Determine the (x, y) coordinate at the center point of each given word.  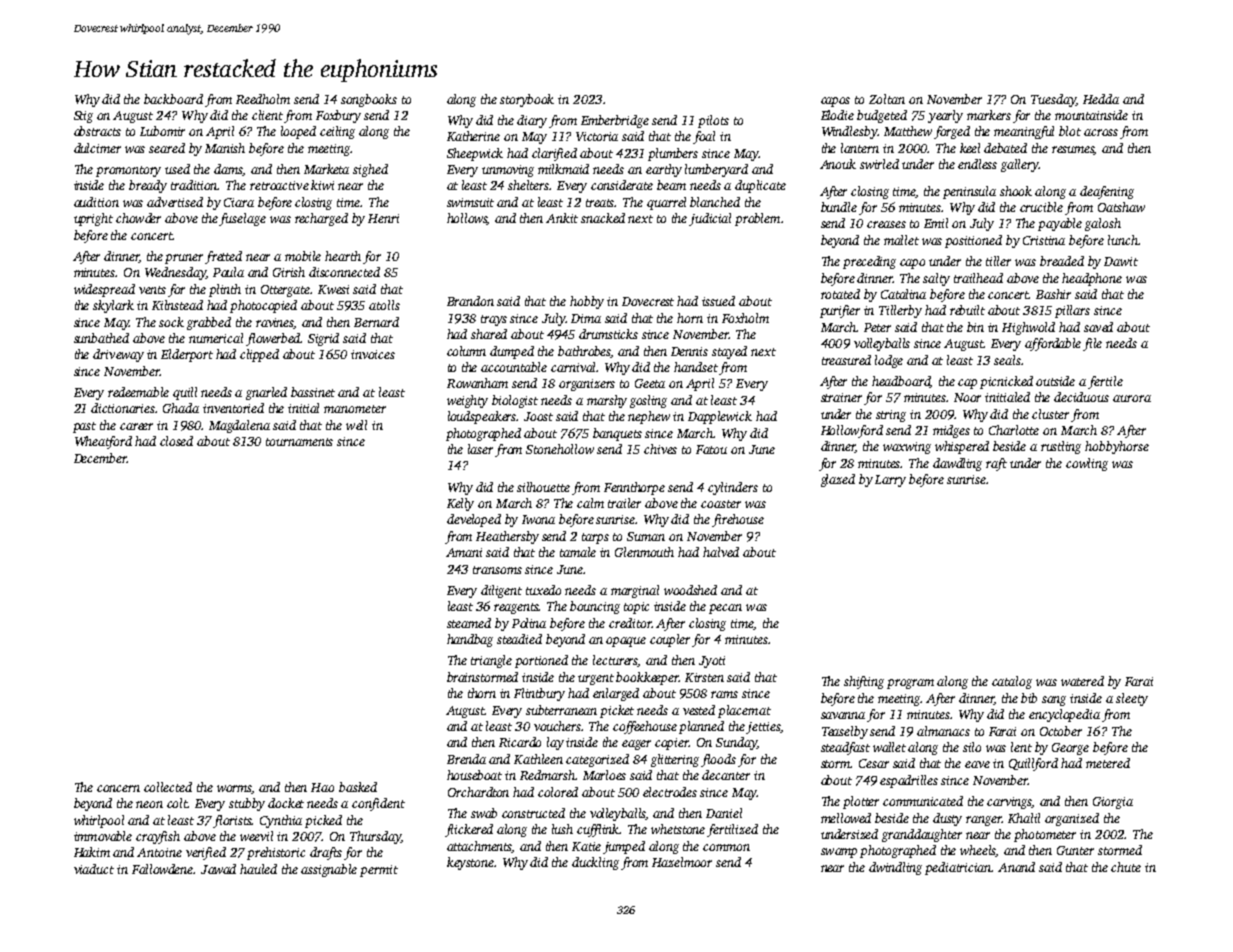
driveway (118, 355)
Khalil (1024, 818)
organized (1072, 819)
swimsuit (470, 202)
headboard (901, 382)
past (84, 427)
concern (118, 788)
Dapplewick (720, 417)
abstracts (97, 131)
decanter (726, 775)
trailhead (978, 278)
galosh (1103, 224)
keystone (470, 863)
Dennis (689, 351)
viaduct (94, 869)
